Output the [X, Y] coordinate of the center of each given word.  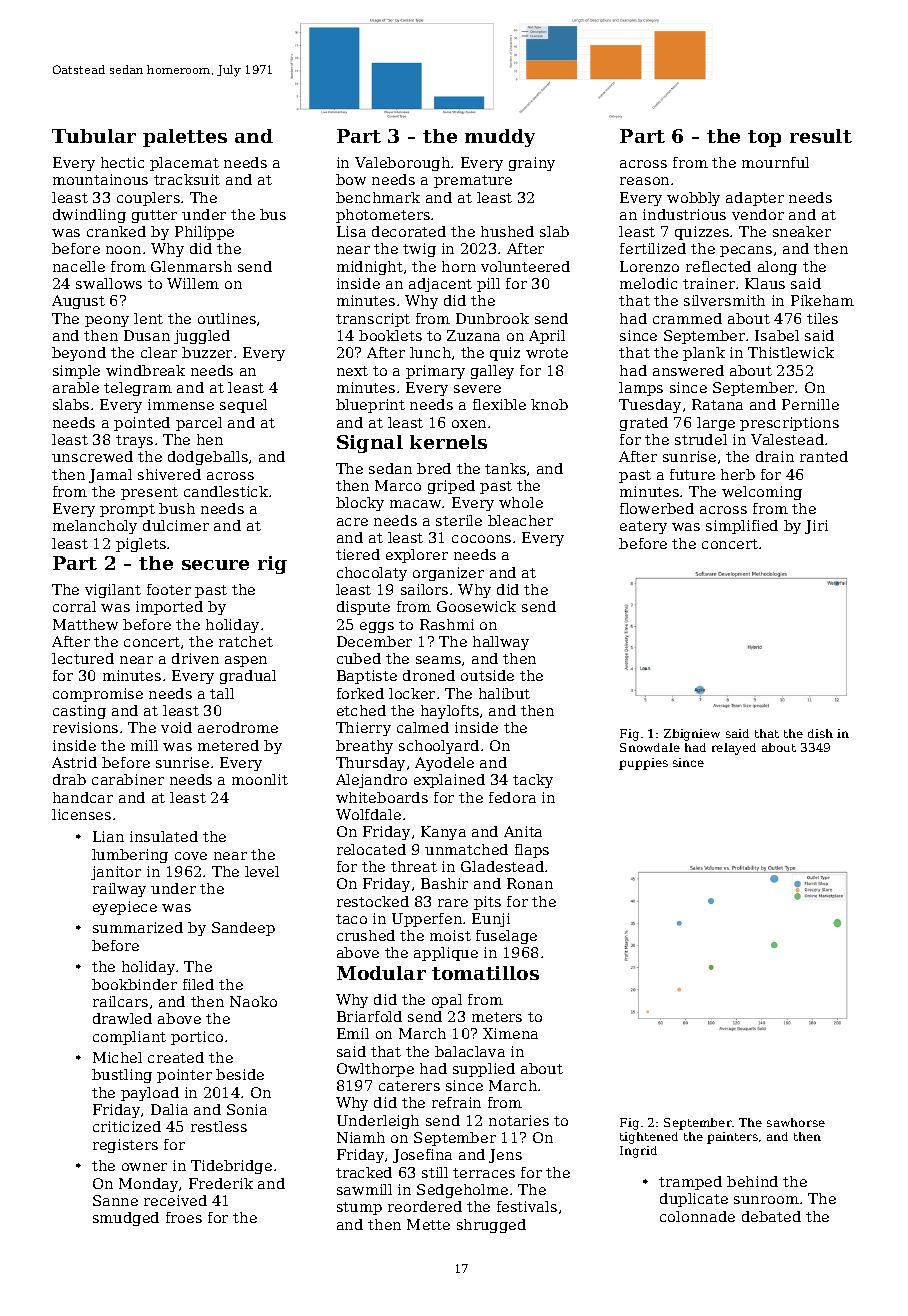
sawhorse [796, 1122]
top [764, 138]
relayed [734, 749]
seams [438, 660]
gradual [248, 677]
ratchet [246, 641]
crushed [366, 935]
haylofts [450, 712]
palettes [185, 138]
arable [76, 387]
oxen [469, 424]
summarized [138, 927]
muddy [500, 138]
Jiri [816, 527]
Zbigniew [692, 735]
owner [144, 1167]
